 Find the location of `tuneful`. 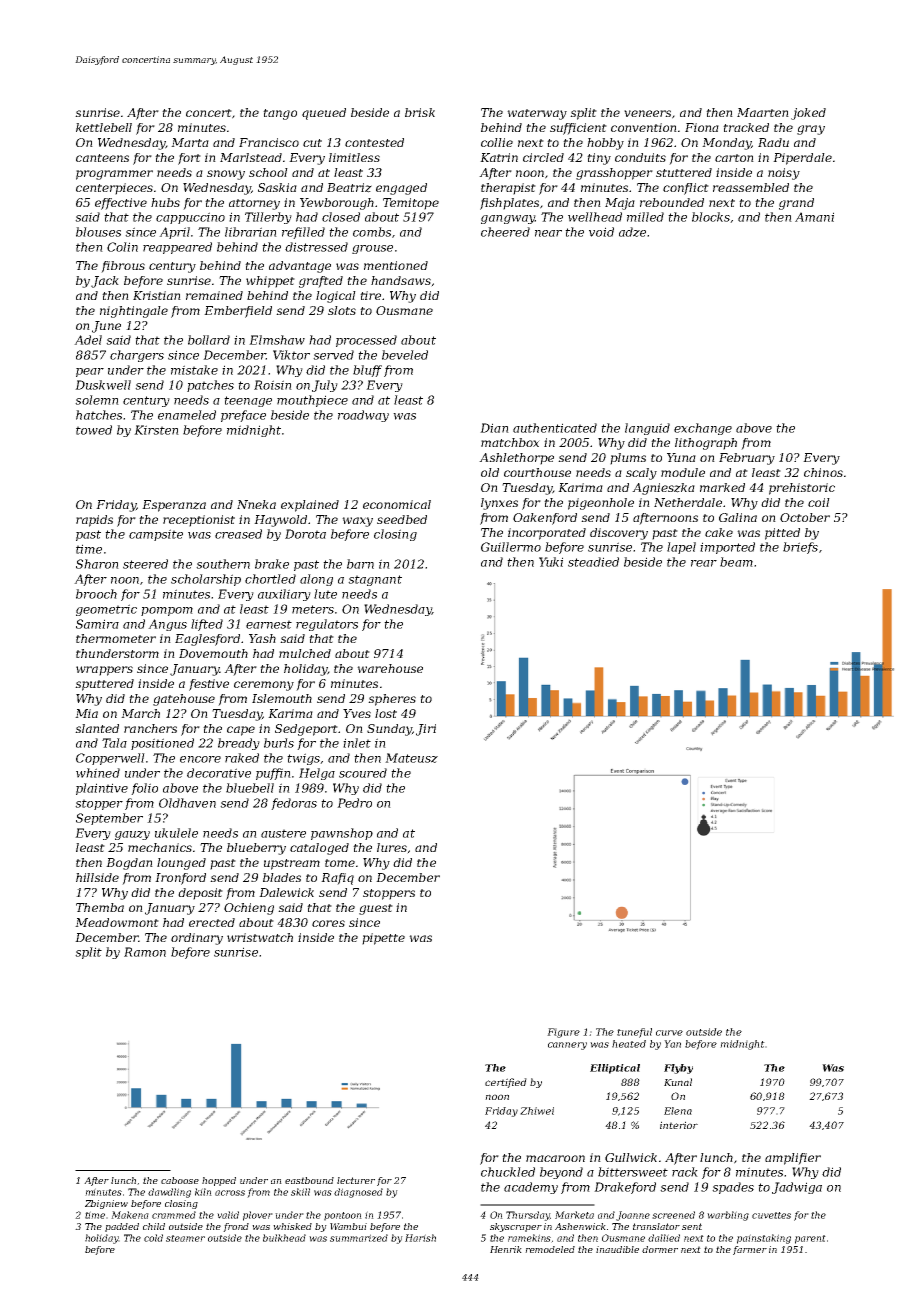

tuneful is located at coordinates (634, 1033).
